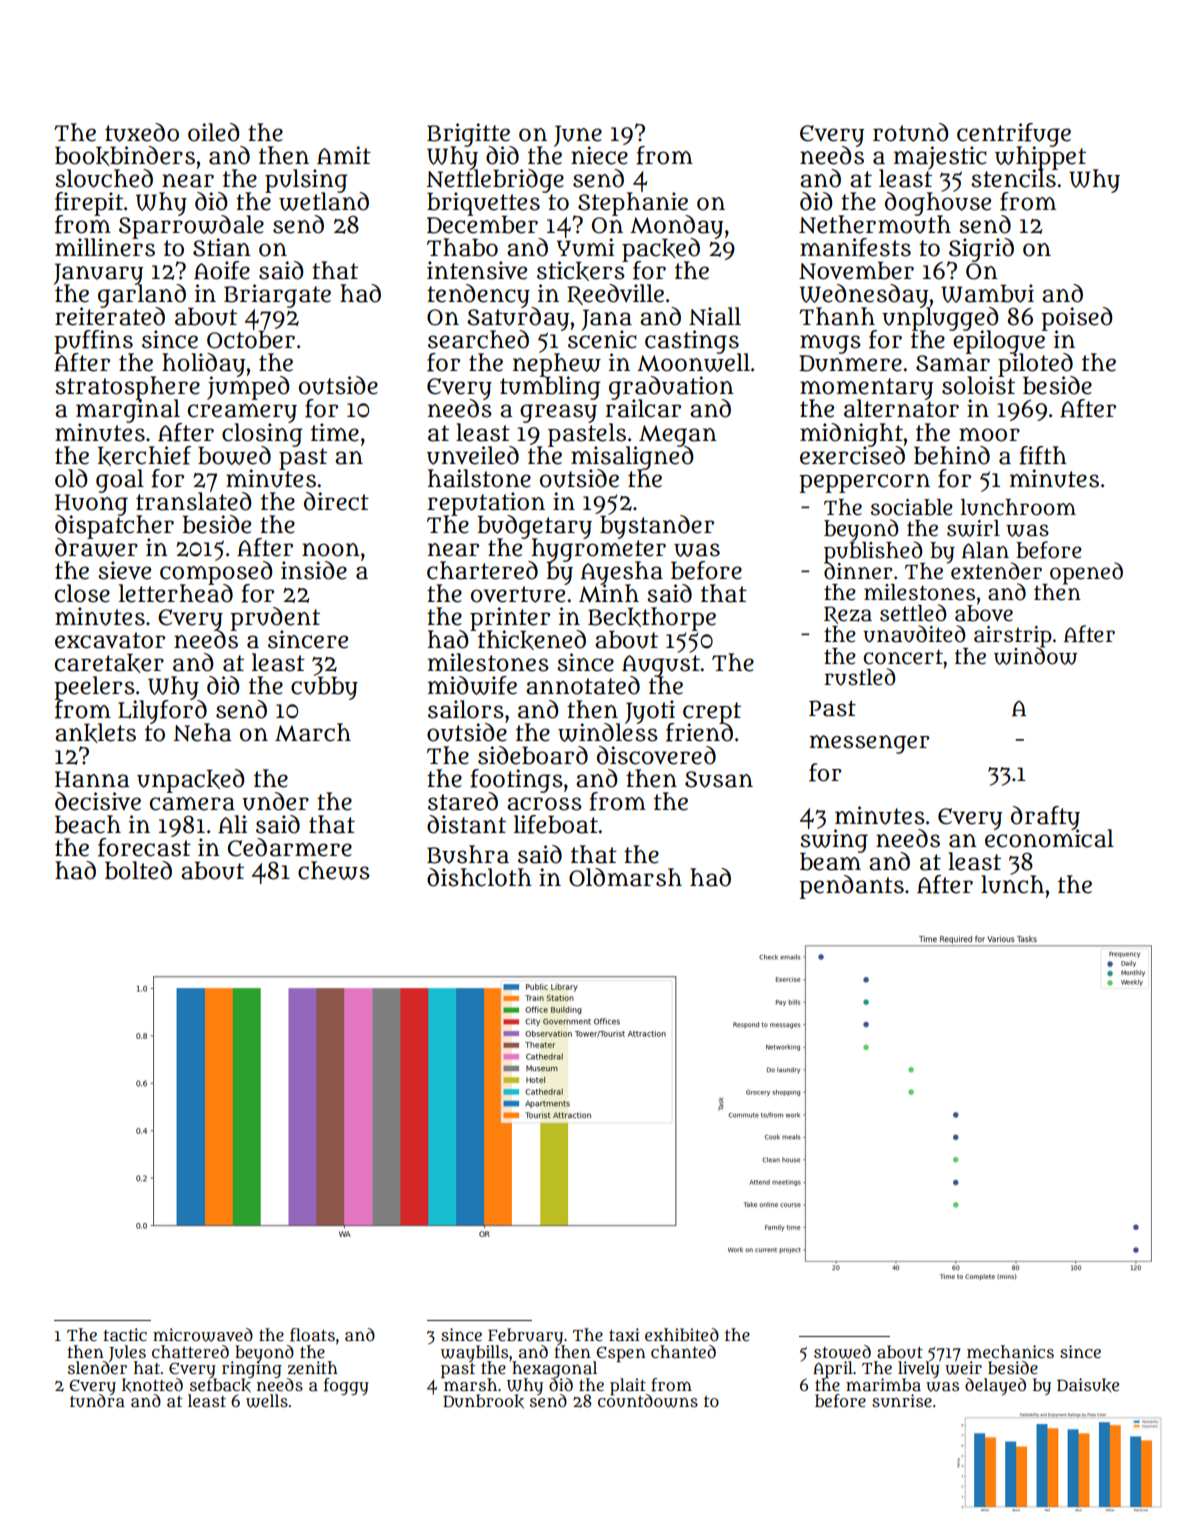 Image resolution: width=1183 pixels, height=1532 pixels. Describe the element at coordinates (1077, 319) in the screenshot. I see `poised` at that location.
